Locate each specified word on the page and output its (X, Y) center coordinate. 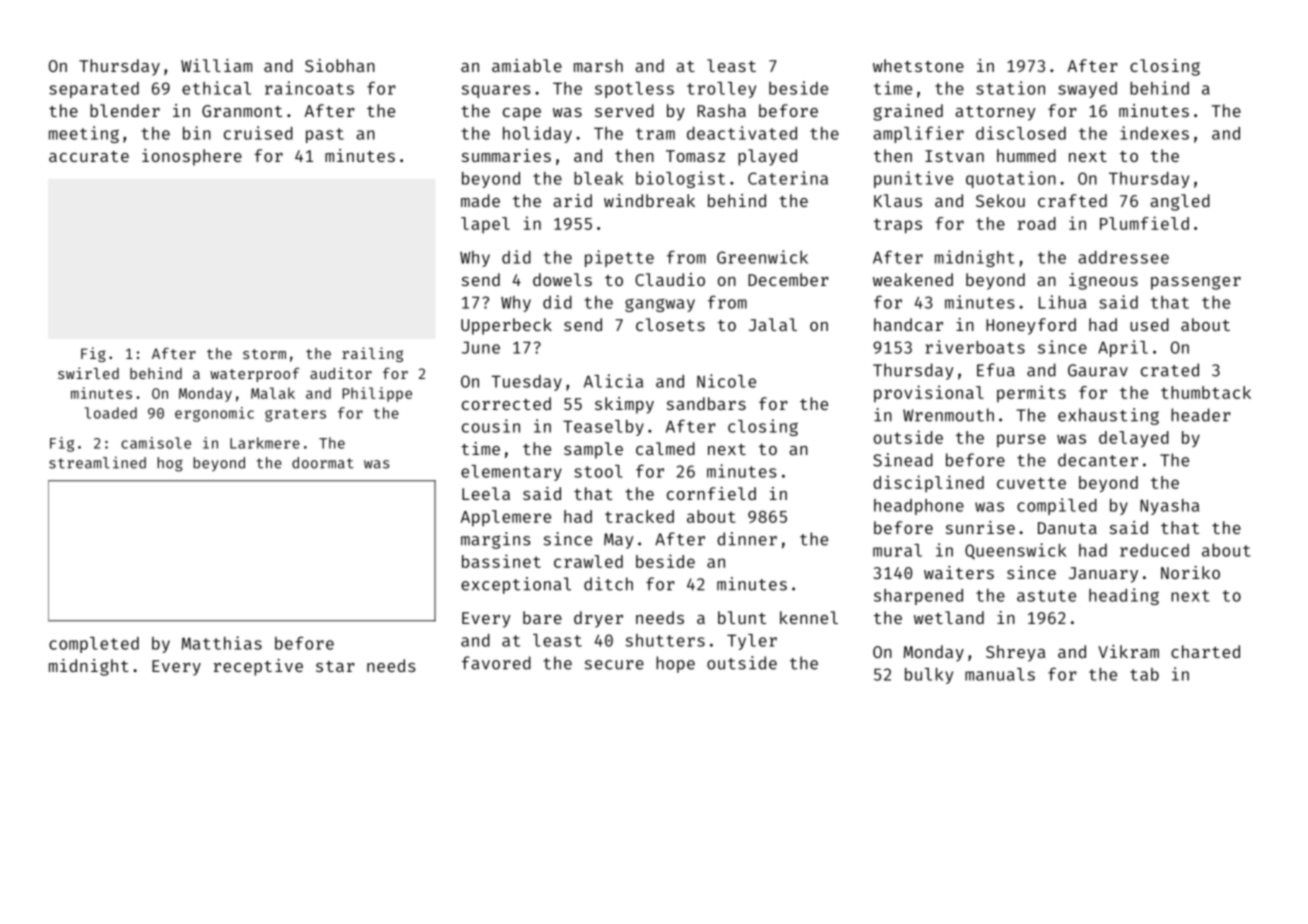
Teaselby (603, 428)
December (788, 279)
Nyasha (1169, 507)
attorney (995, 113)
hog (170, 464)
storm (264, 354)
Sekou (1000, 200)
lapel (485, 225)
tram (655, 134)
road (1037, 223)
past (325, 135)
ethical (216, 88)
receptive (258, 667)
